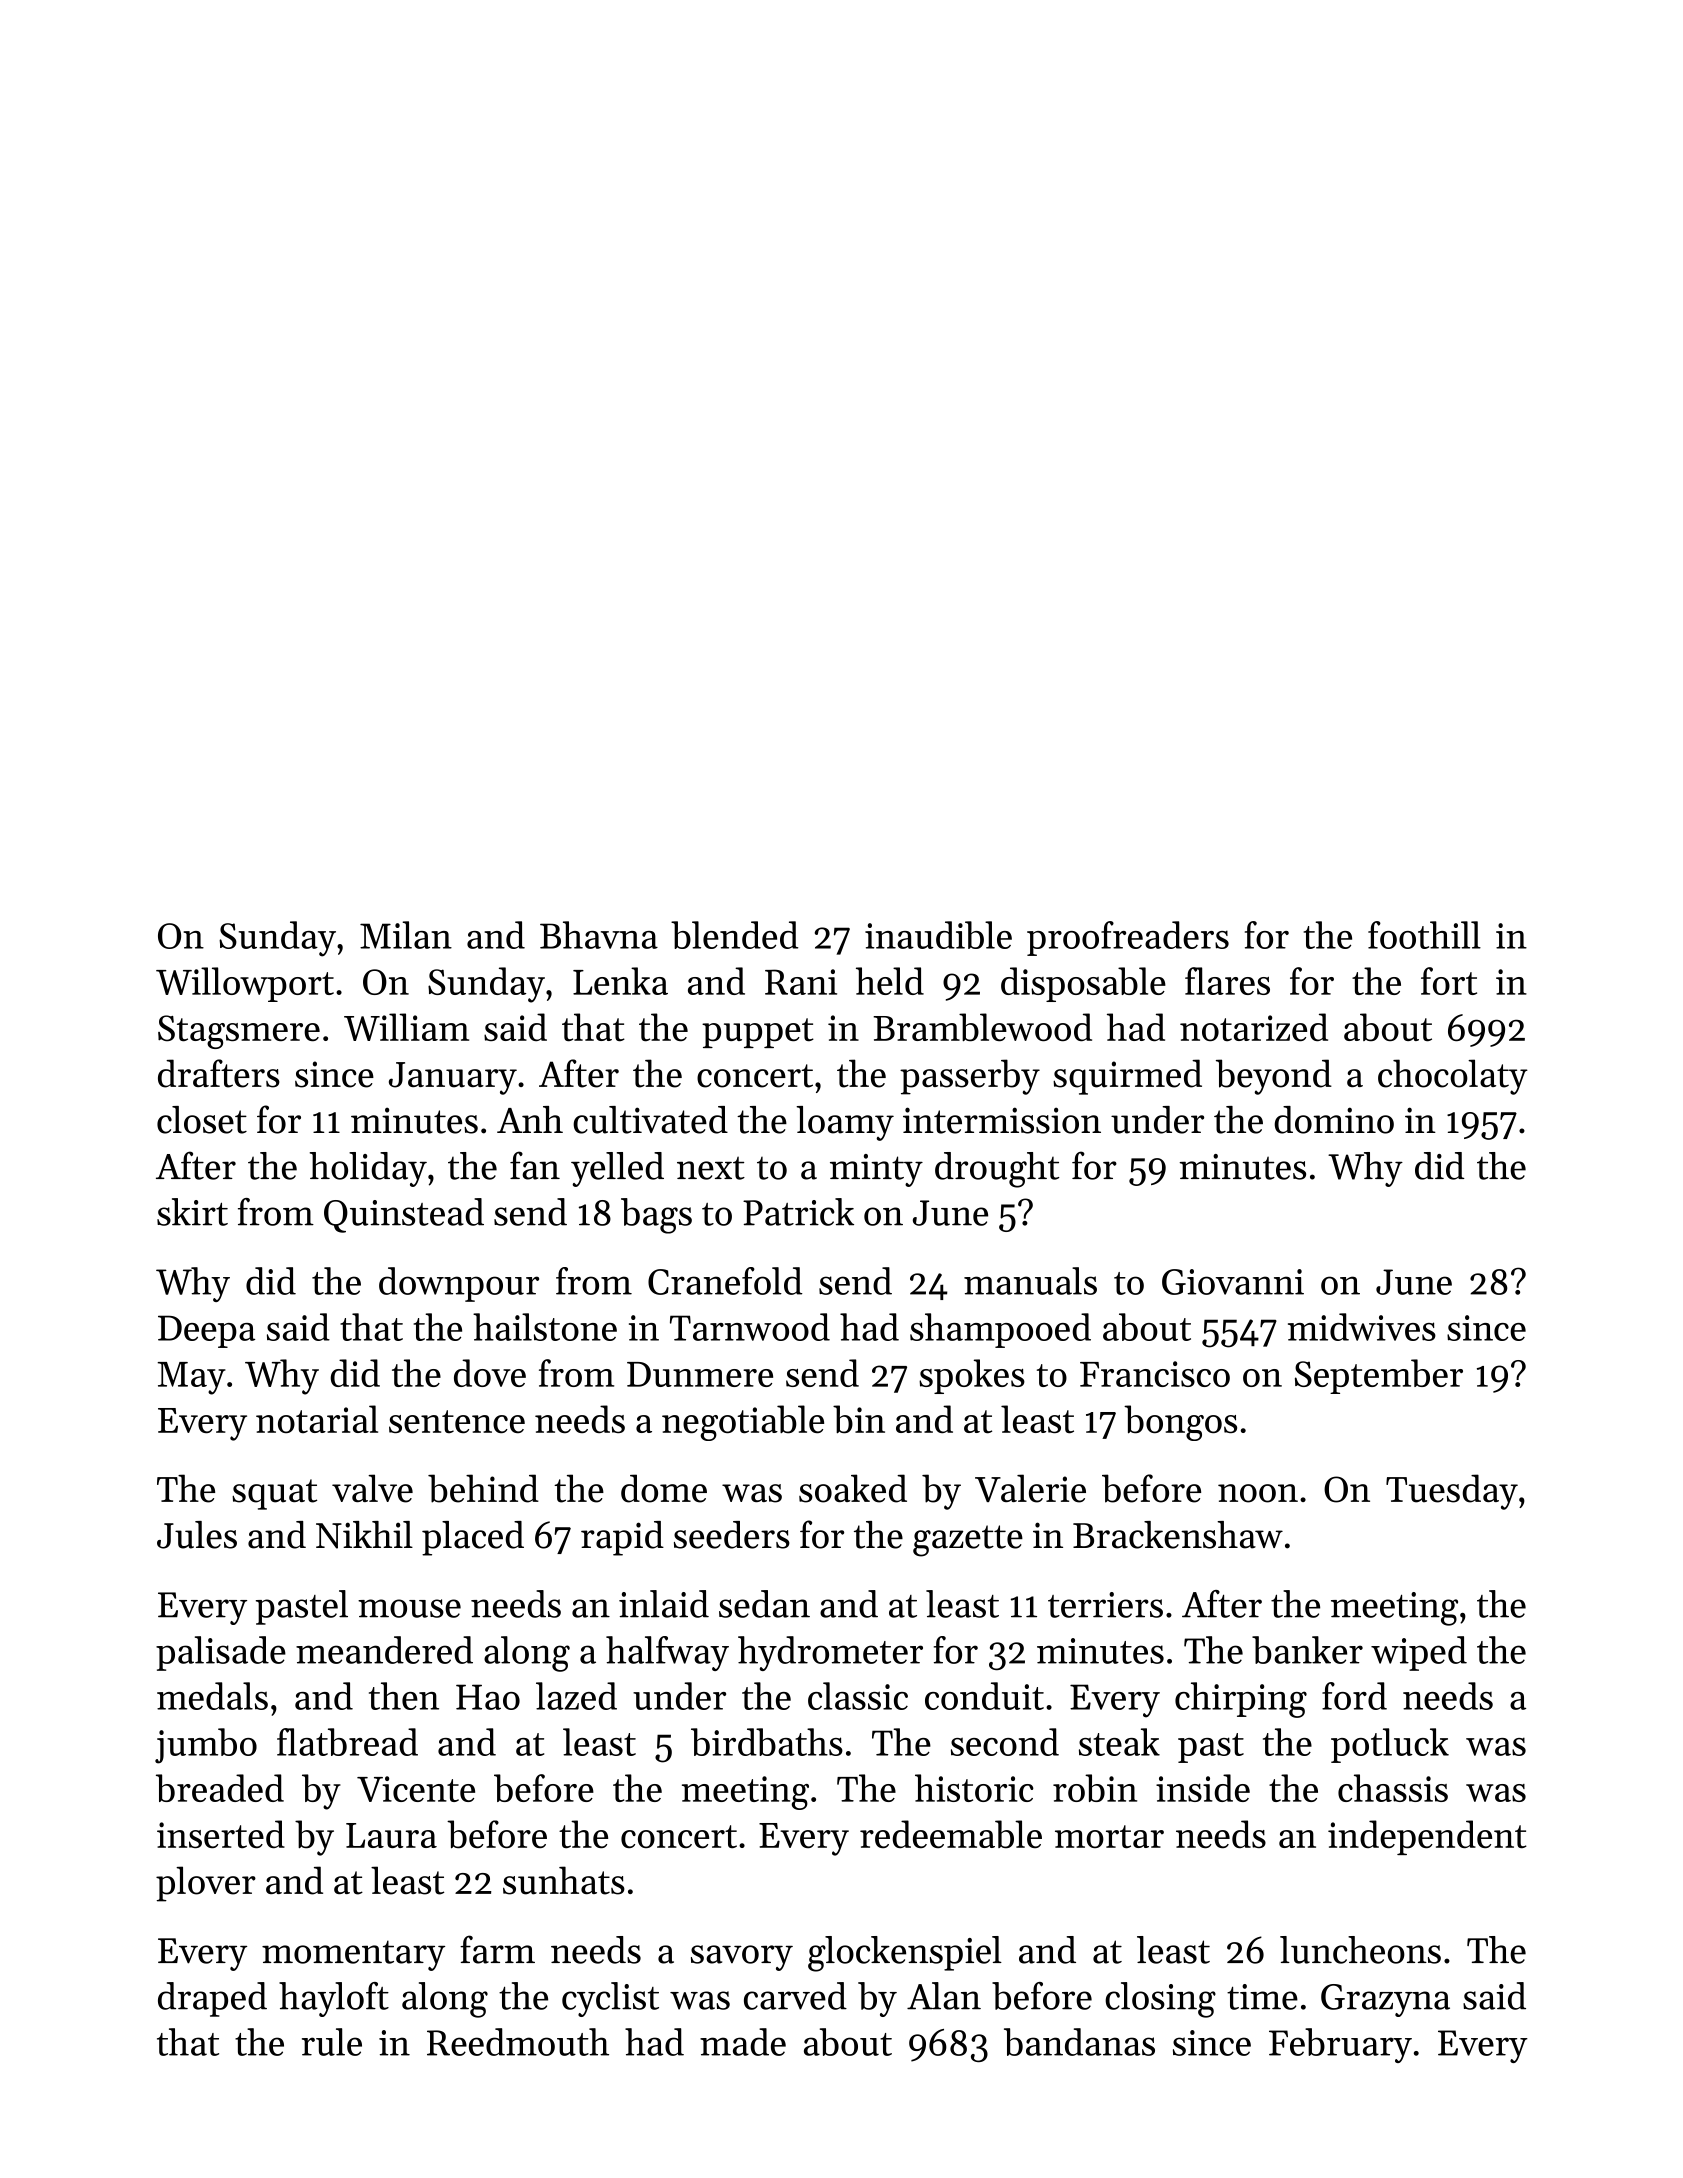  Describe the element at coordinates (1424, 935) in the document. I see `foothill` at that location.
